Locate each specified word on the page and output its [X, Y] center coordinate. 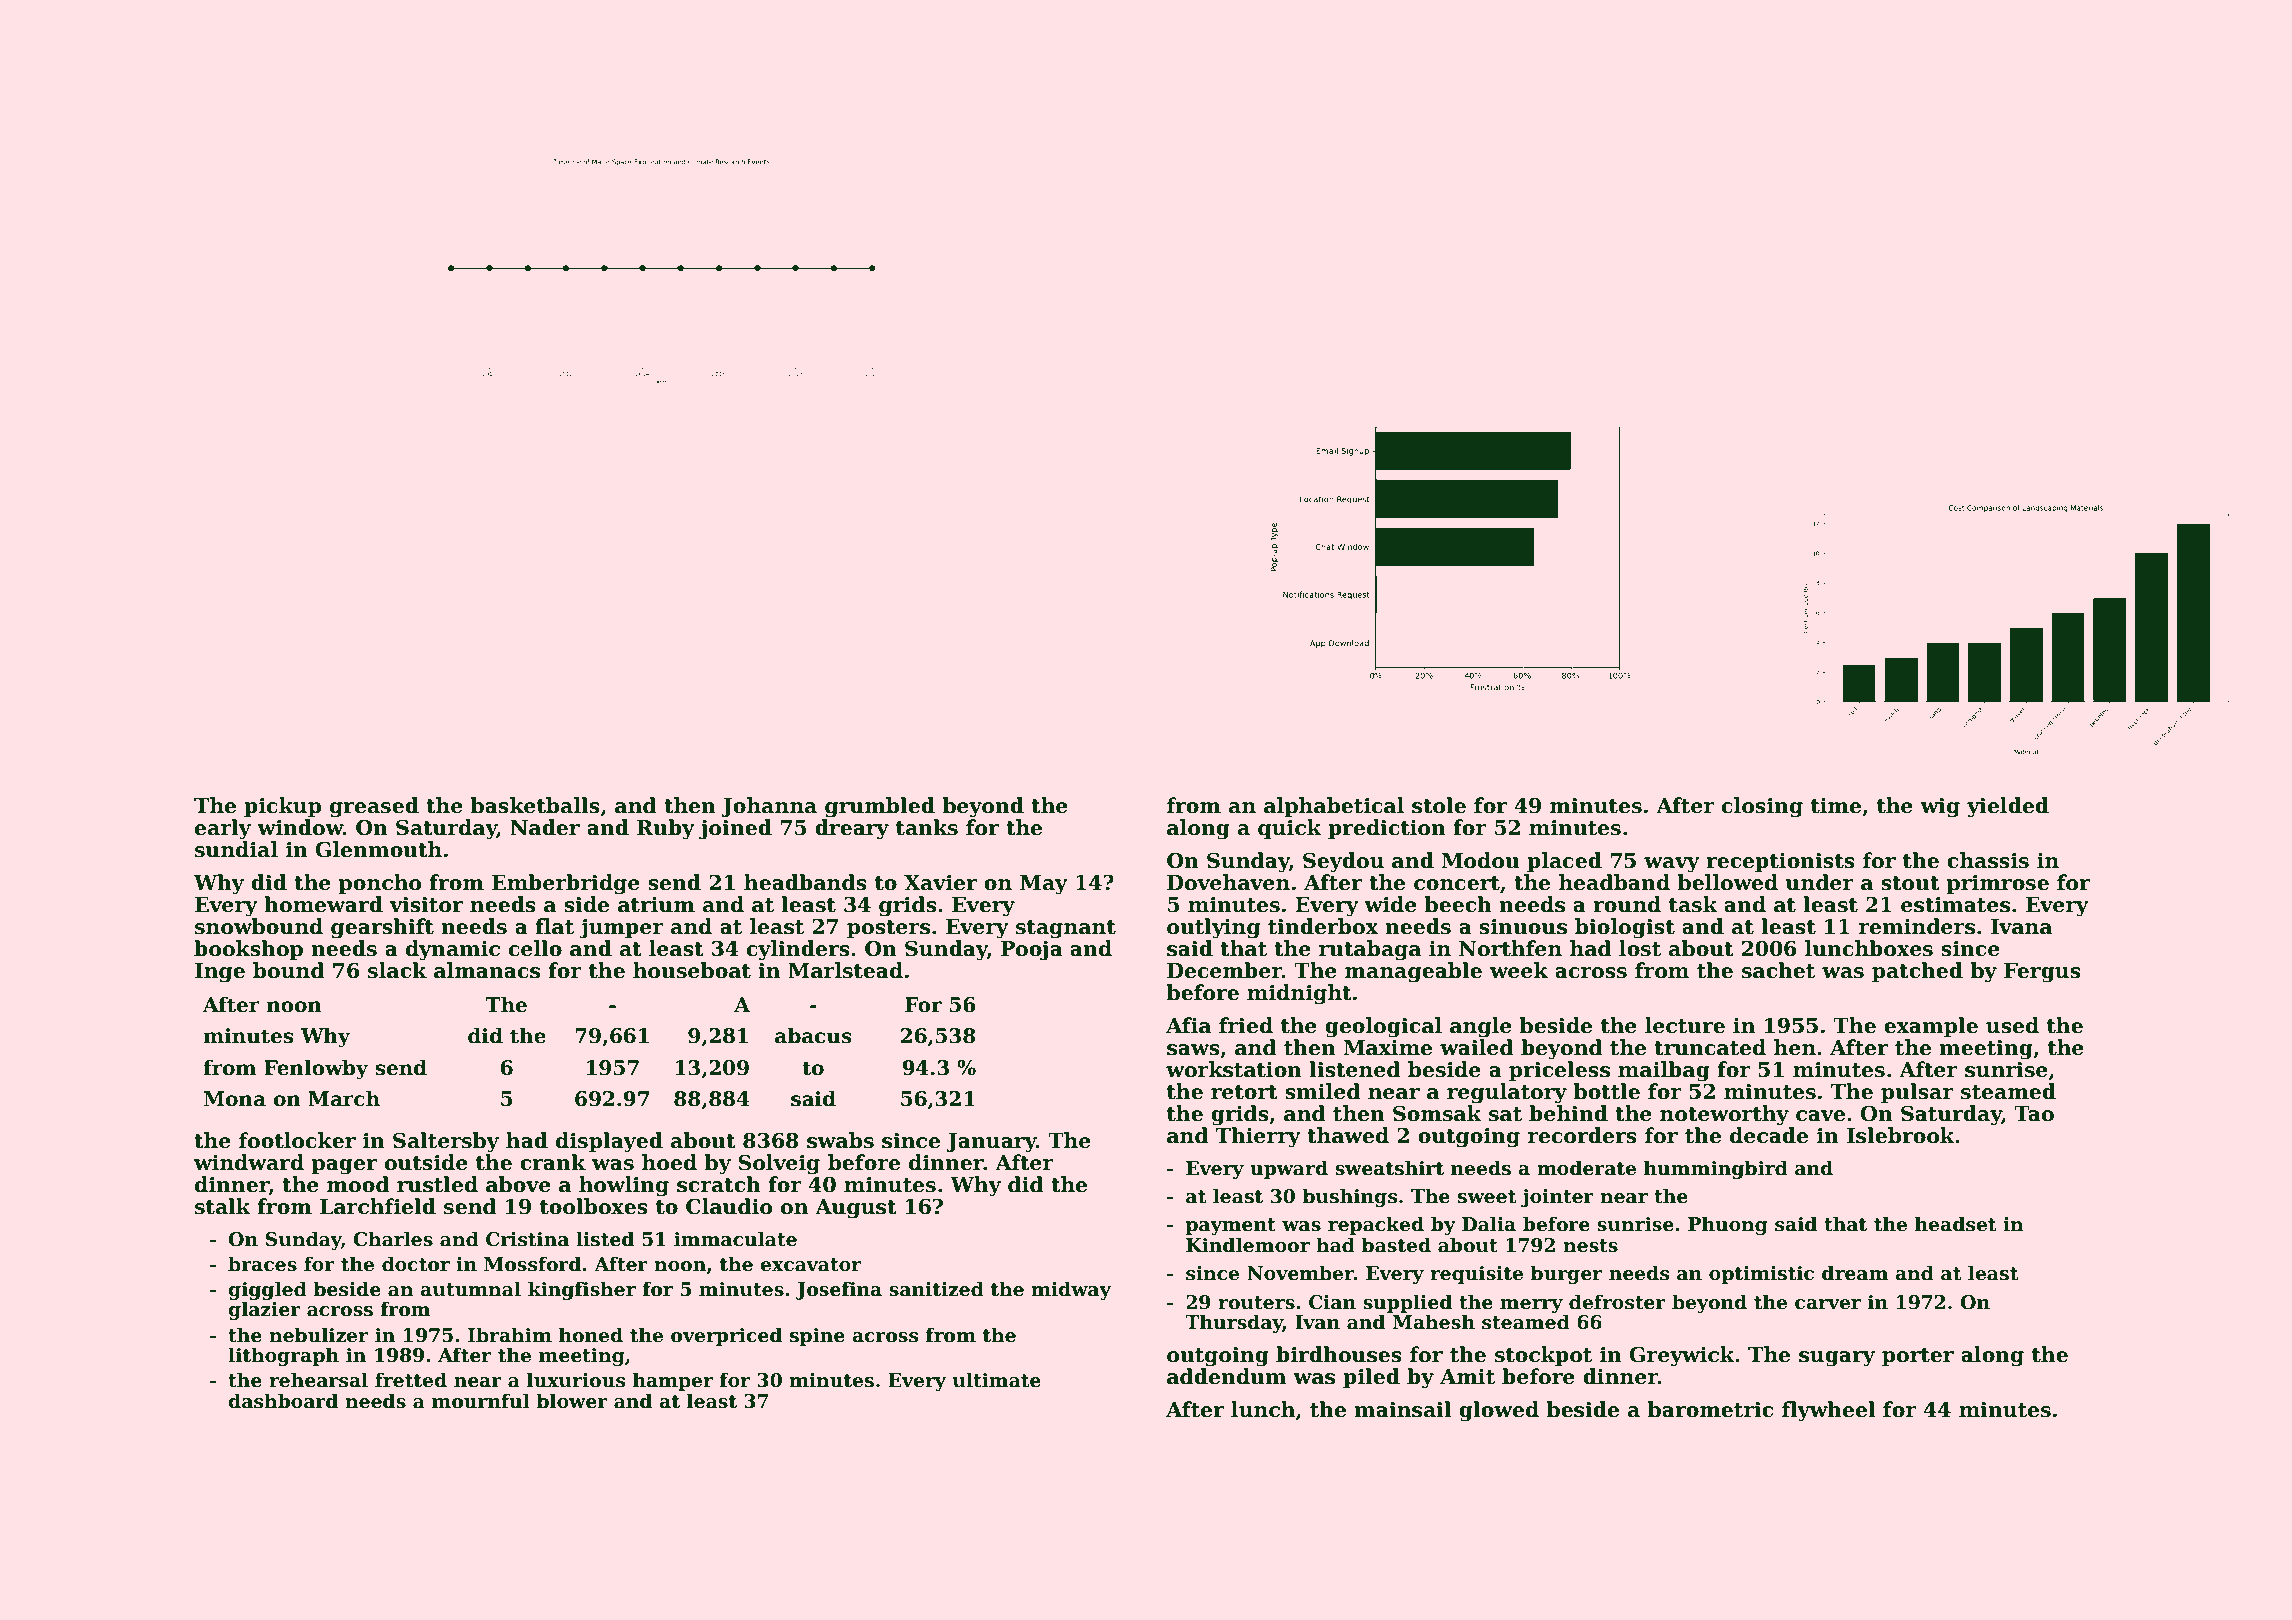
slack [397, 970]
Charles [393, 1239]
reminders [1917, 926]
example [1931, 1027]
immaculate [735, 1239]
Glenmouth [379, 849]
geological [1383, 1027]
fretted [411, 1380]
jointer [1557, 1198]
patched [1917, 972]
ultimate [997, 1380]
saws [1193, 1050]
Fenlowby [316, 1069]
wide [1390, 904]
